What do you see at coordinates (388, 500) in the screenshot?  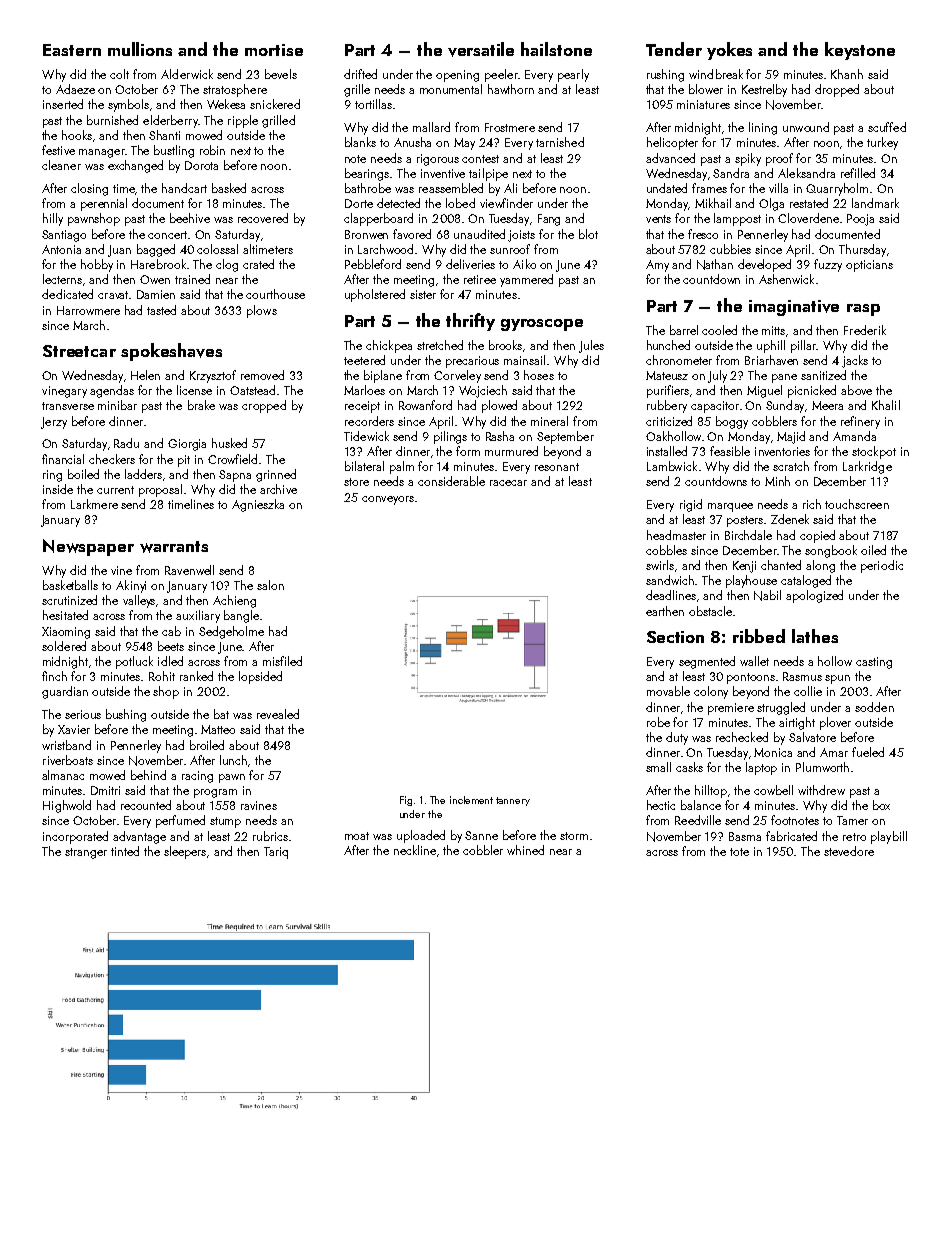 I see `conveyors` at bounding box center [388, 500].
